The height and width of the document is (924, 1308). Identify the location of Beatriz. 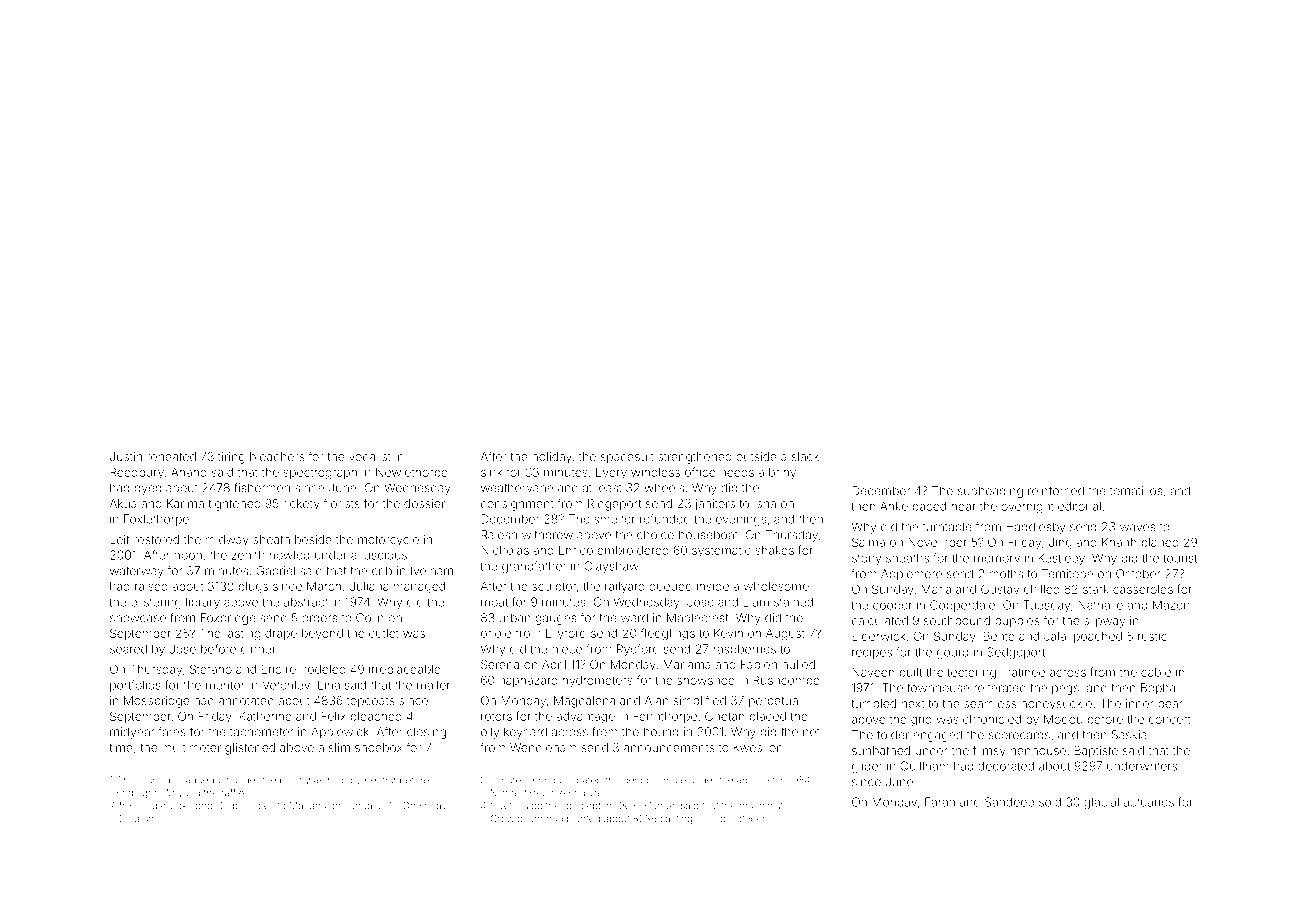
(380, 780).
